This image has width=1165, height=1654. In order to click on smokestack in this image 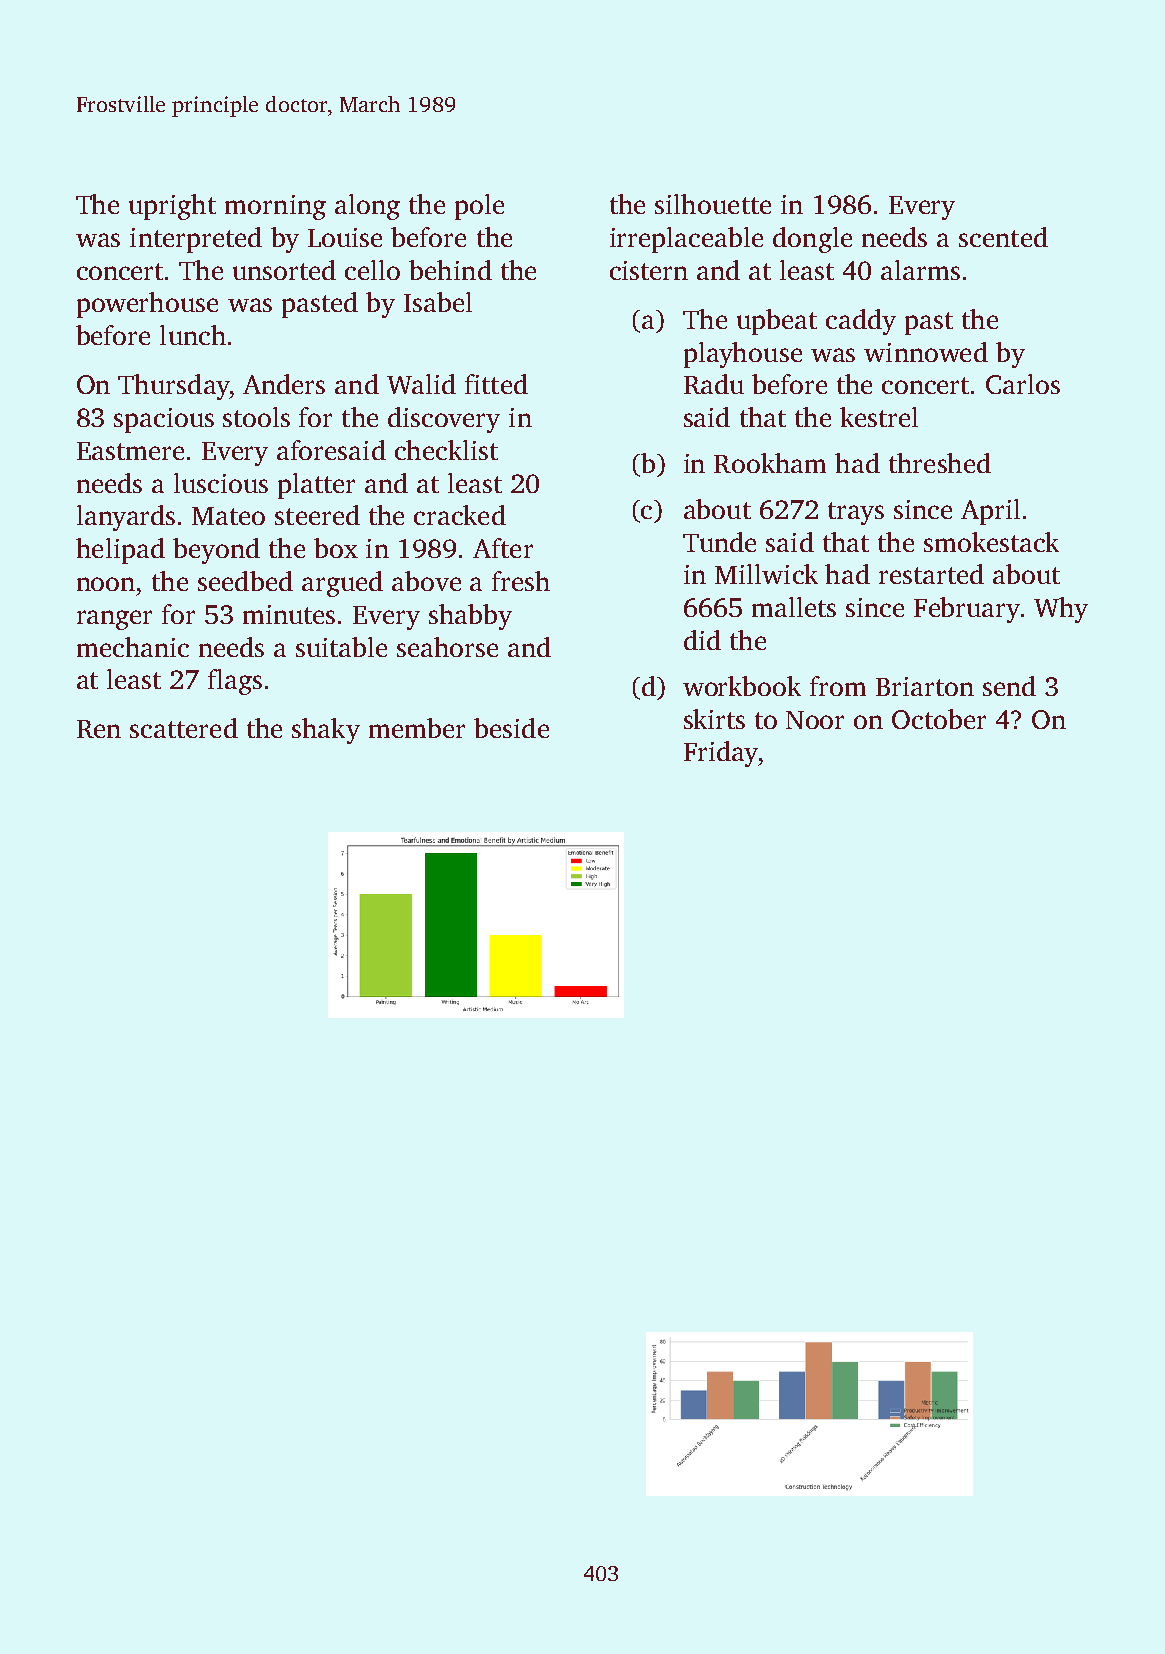, I will do `click(991, 542)`.
